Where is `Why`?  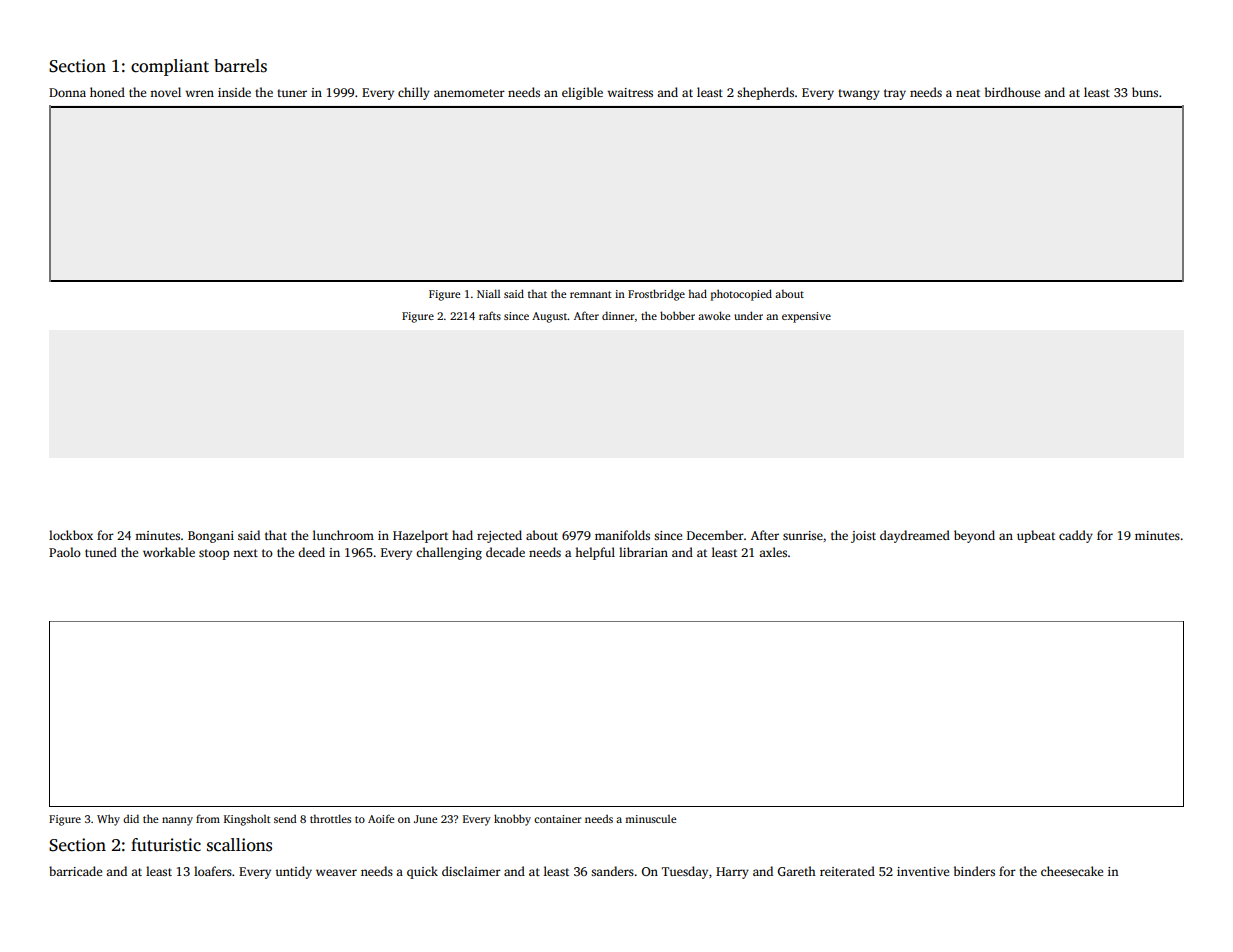 Why is located at coordinates (108, 820).
